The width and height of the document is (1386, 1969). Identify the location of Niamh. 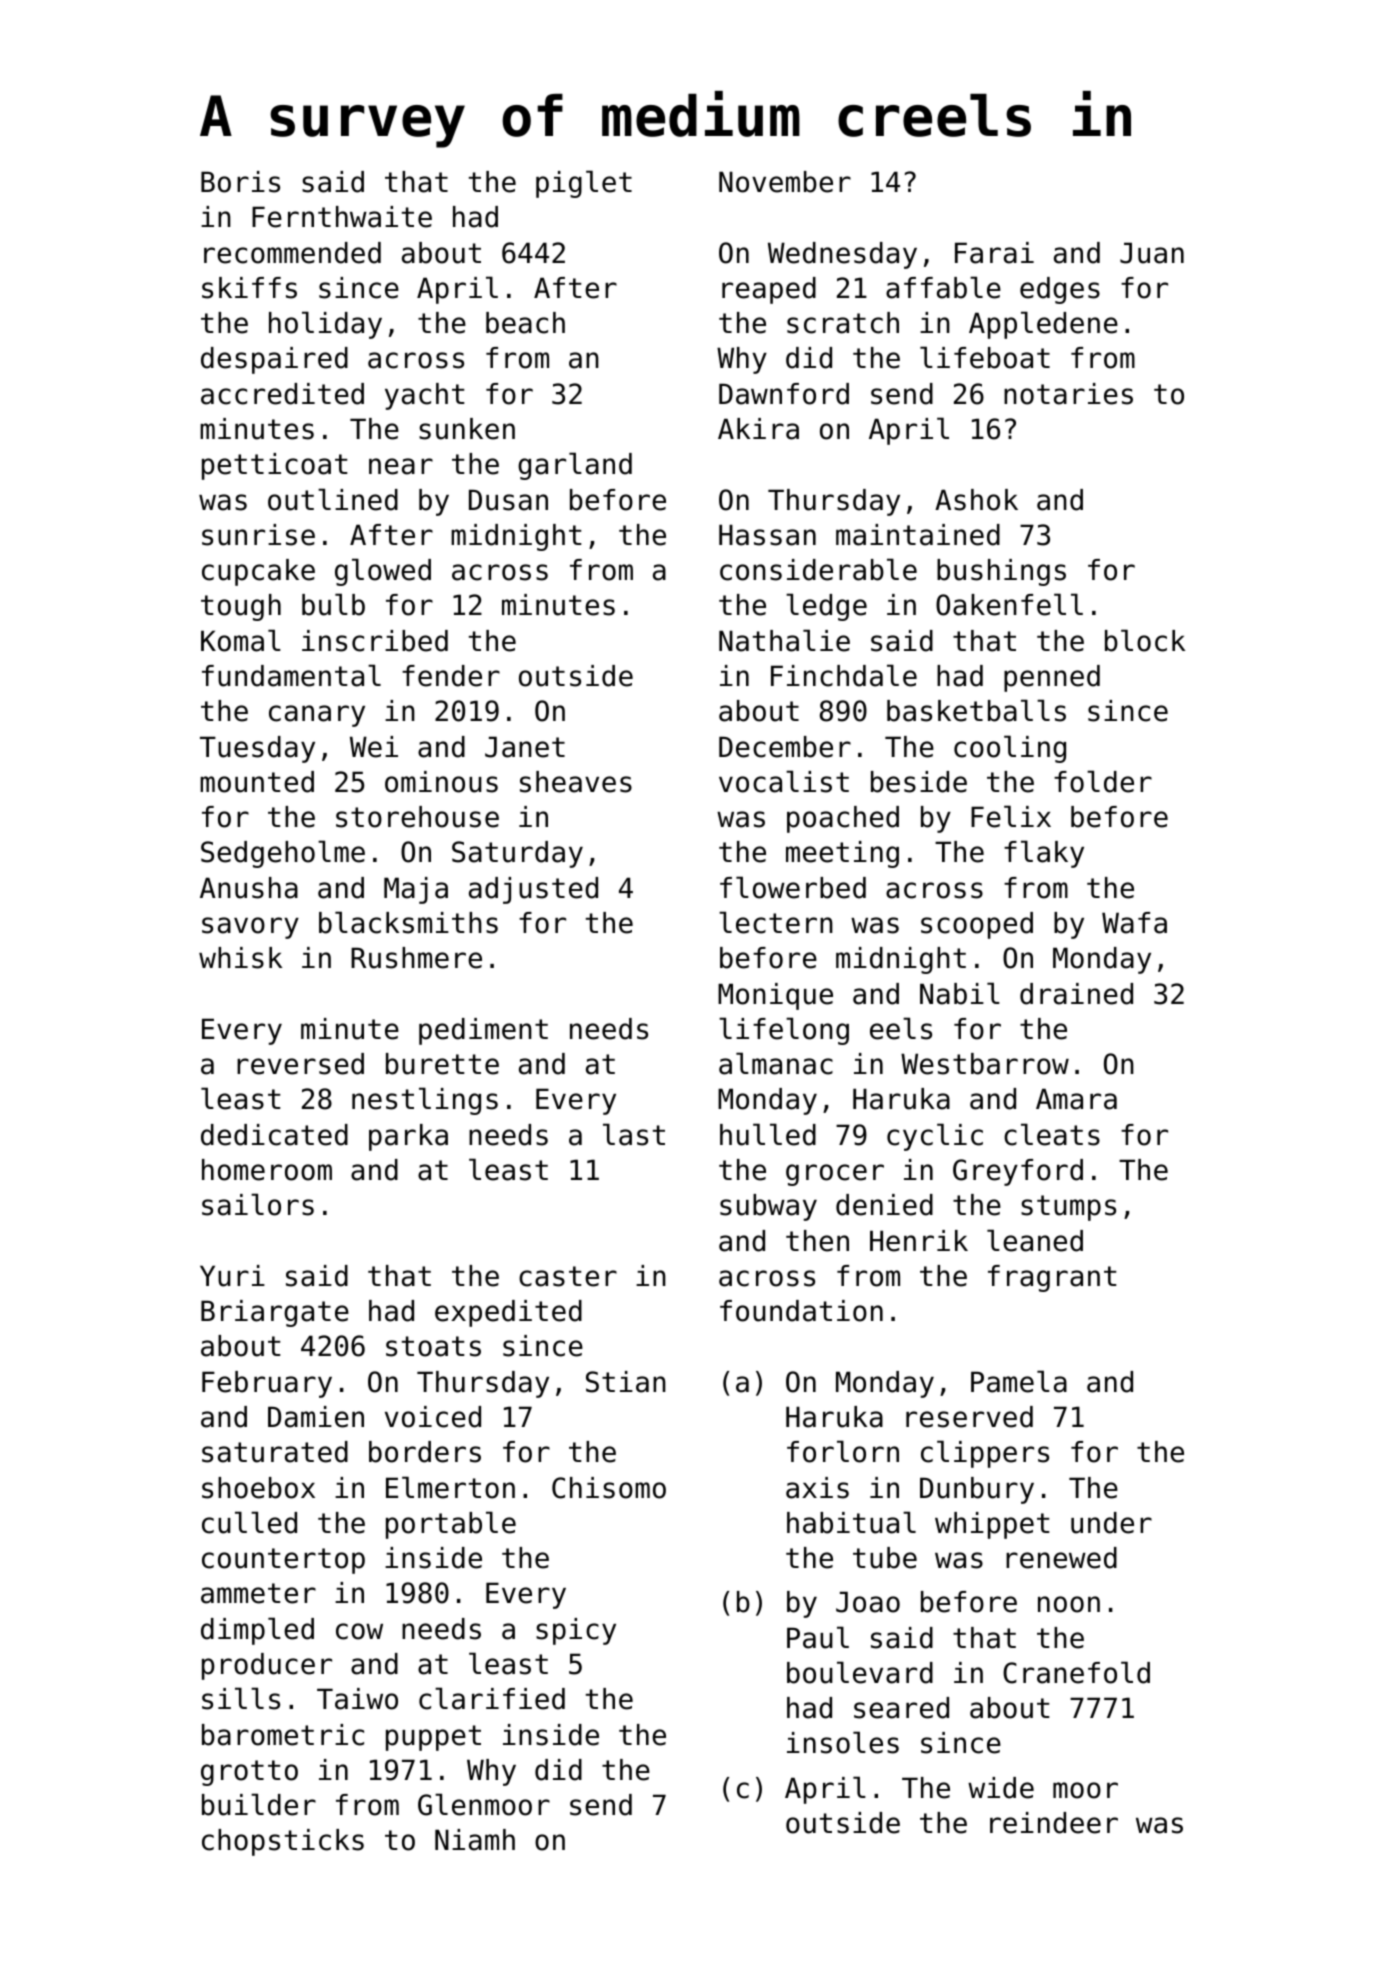
(475, 1840).
